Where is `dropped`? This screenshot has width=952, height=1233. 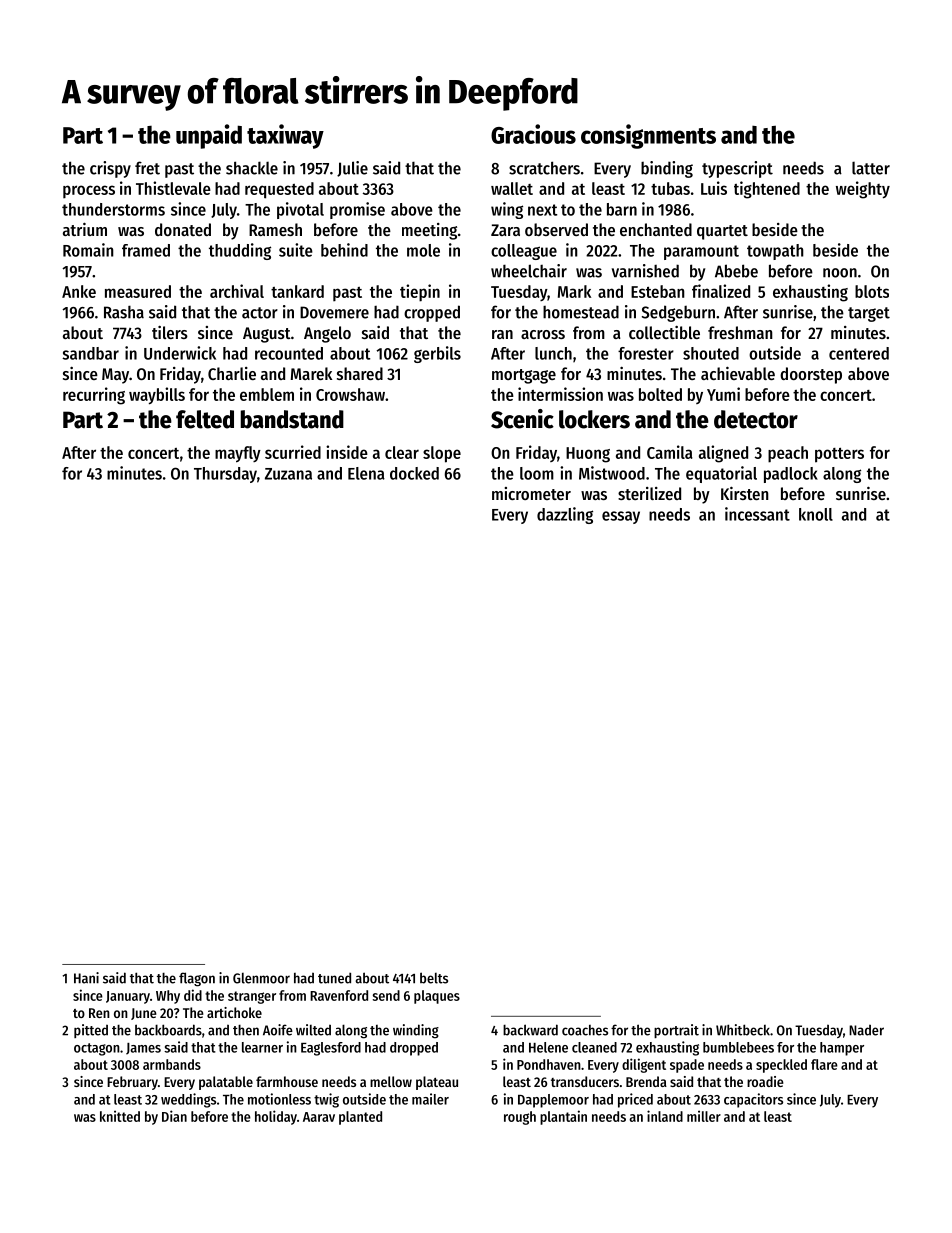
dropped is located at coordinates (414, 1049).
